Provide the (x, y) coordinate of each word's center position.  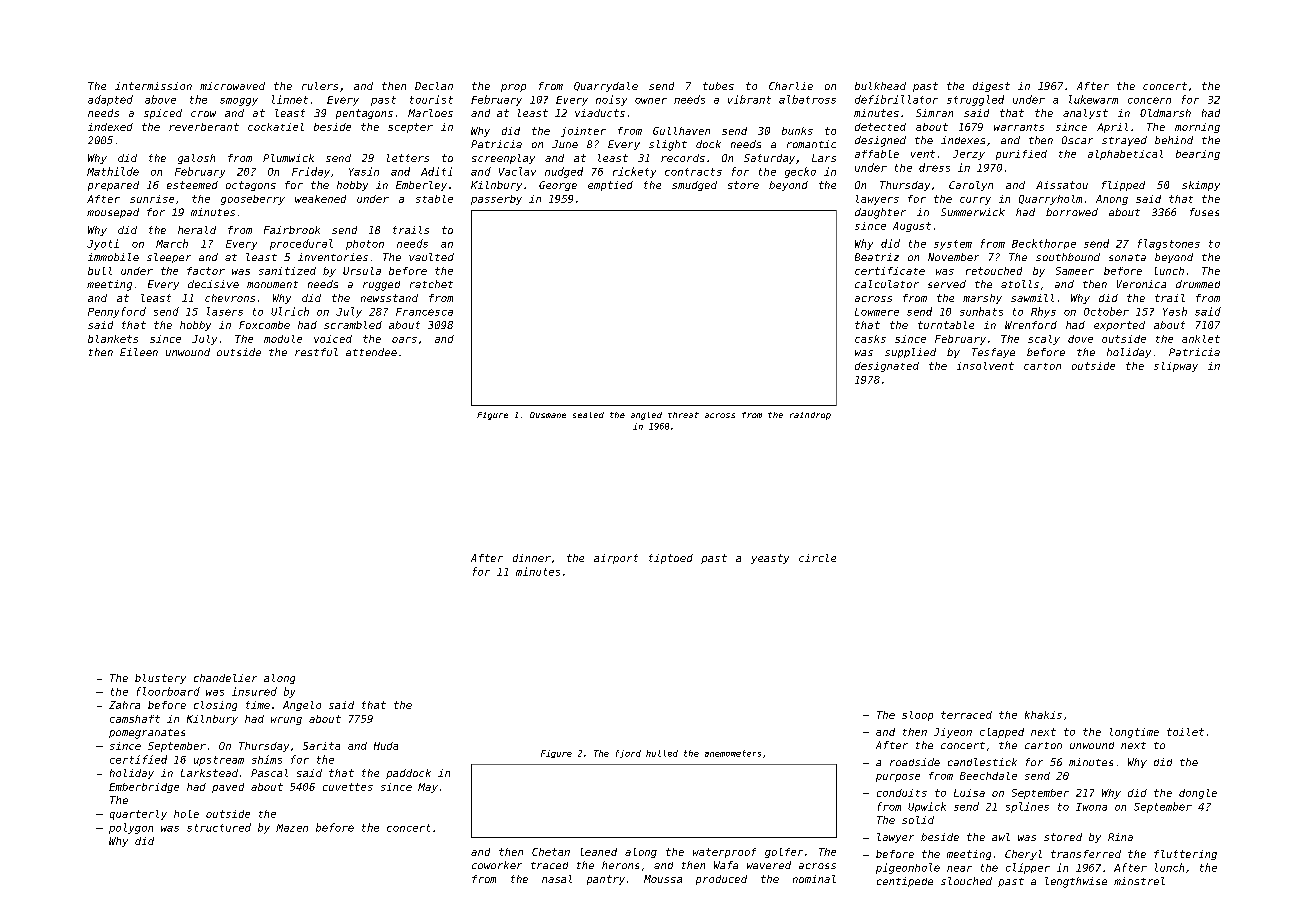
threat (683, 415)
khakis (1043, 715)
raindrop (810, 416)
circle (817, 558)
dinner (532, 558)
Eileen (139, 352)
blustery (160, 679)
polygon (131, 828)
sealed (588, 415)
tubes (718, 86)
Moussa (663, 879)
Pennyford (117, 312)
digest (991, 87)
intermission (153, 86)
